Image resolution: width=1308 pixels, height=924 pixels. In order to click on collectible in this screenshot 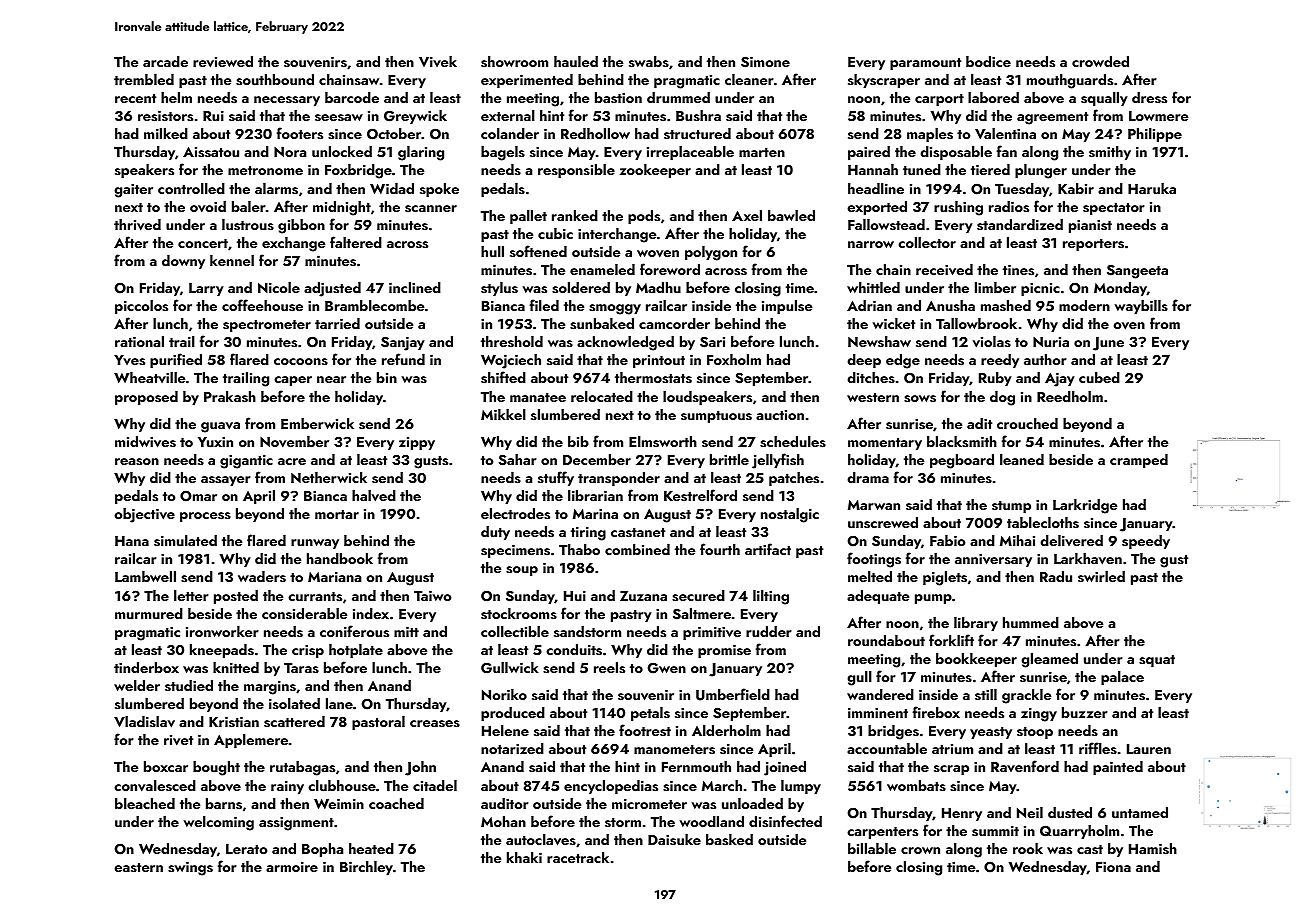, I will do `click(515, 631)`.
